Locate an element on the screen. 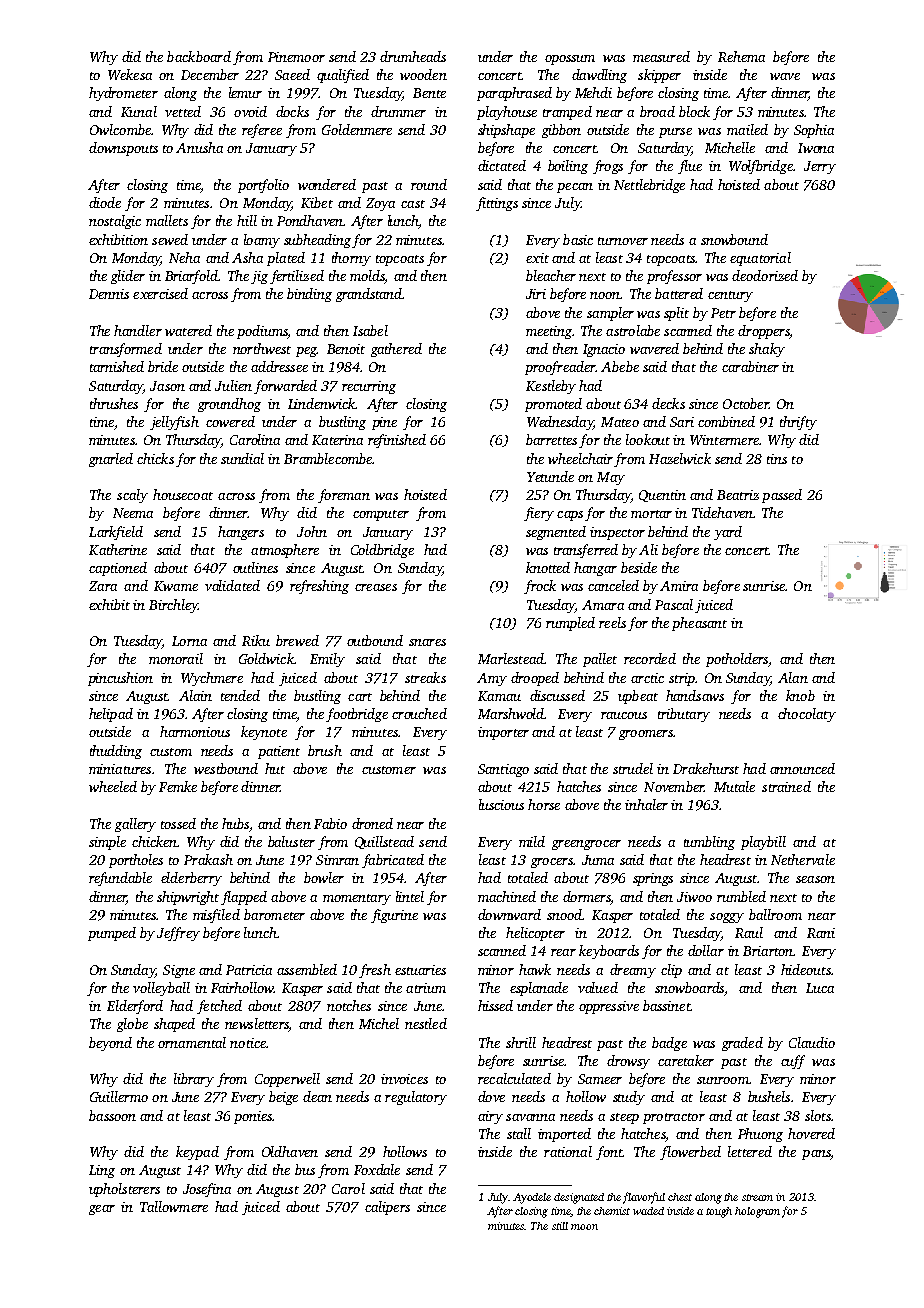  drumheads is located at coordinates (413, 56).
